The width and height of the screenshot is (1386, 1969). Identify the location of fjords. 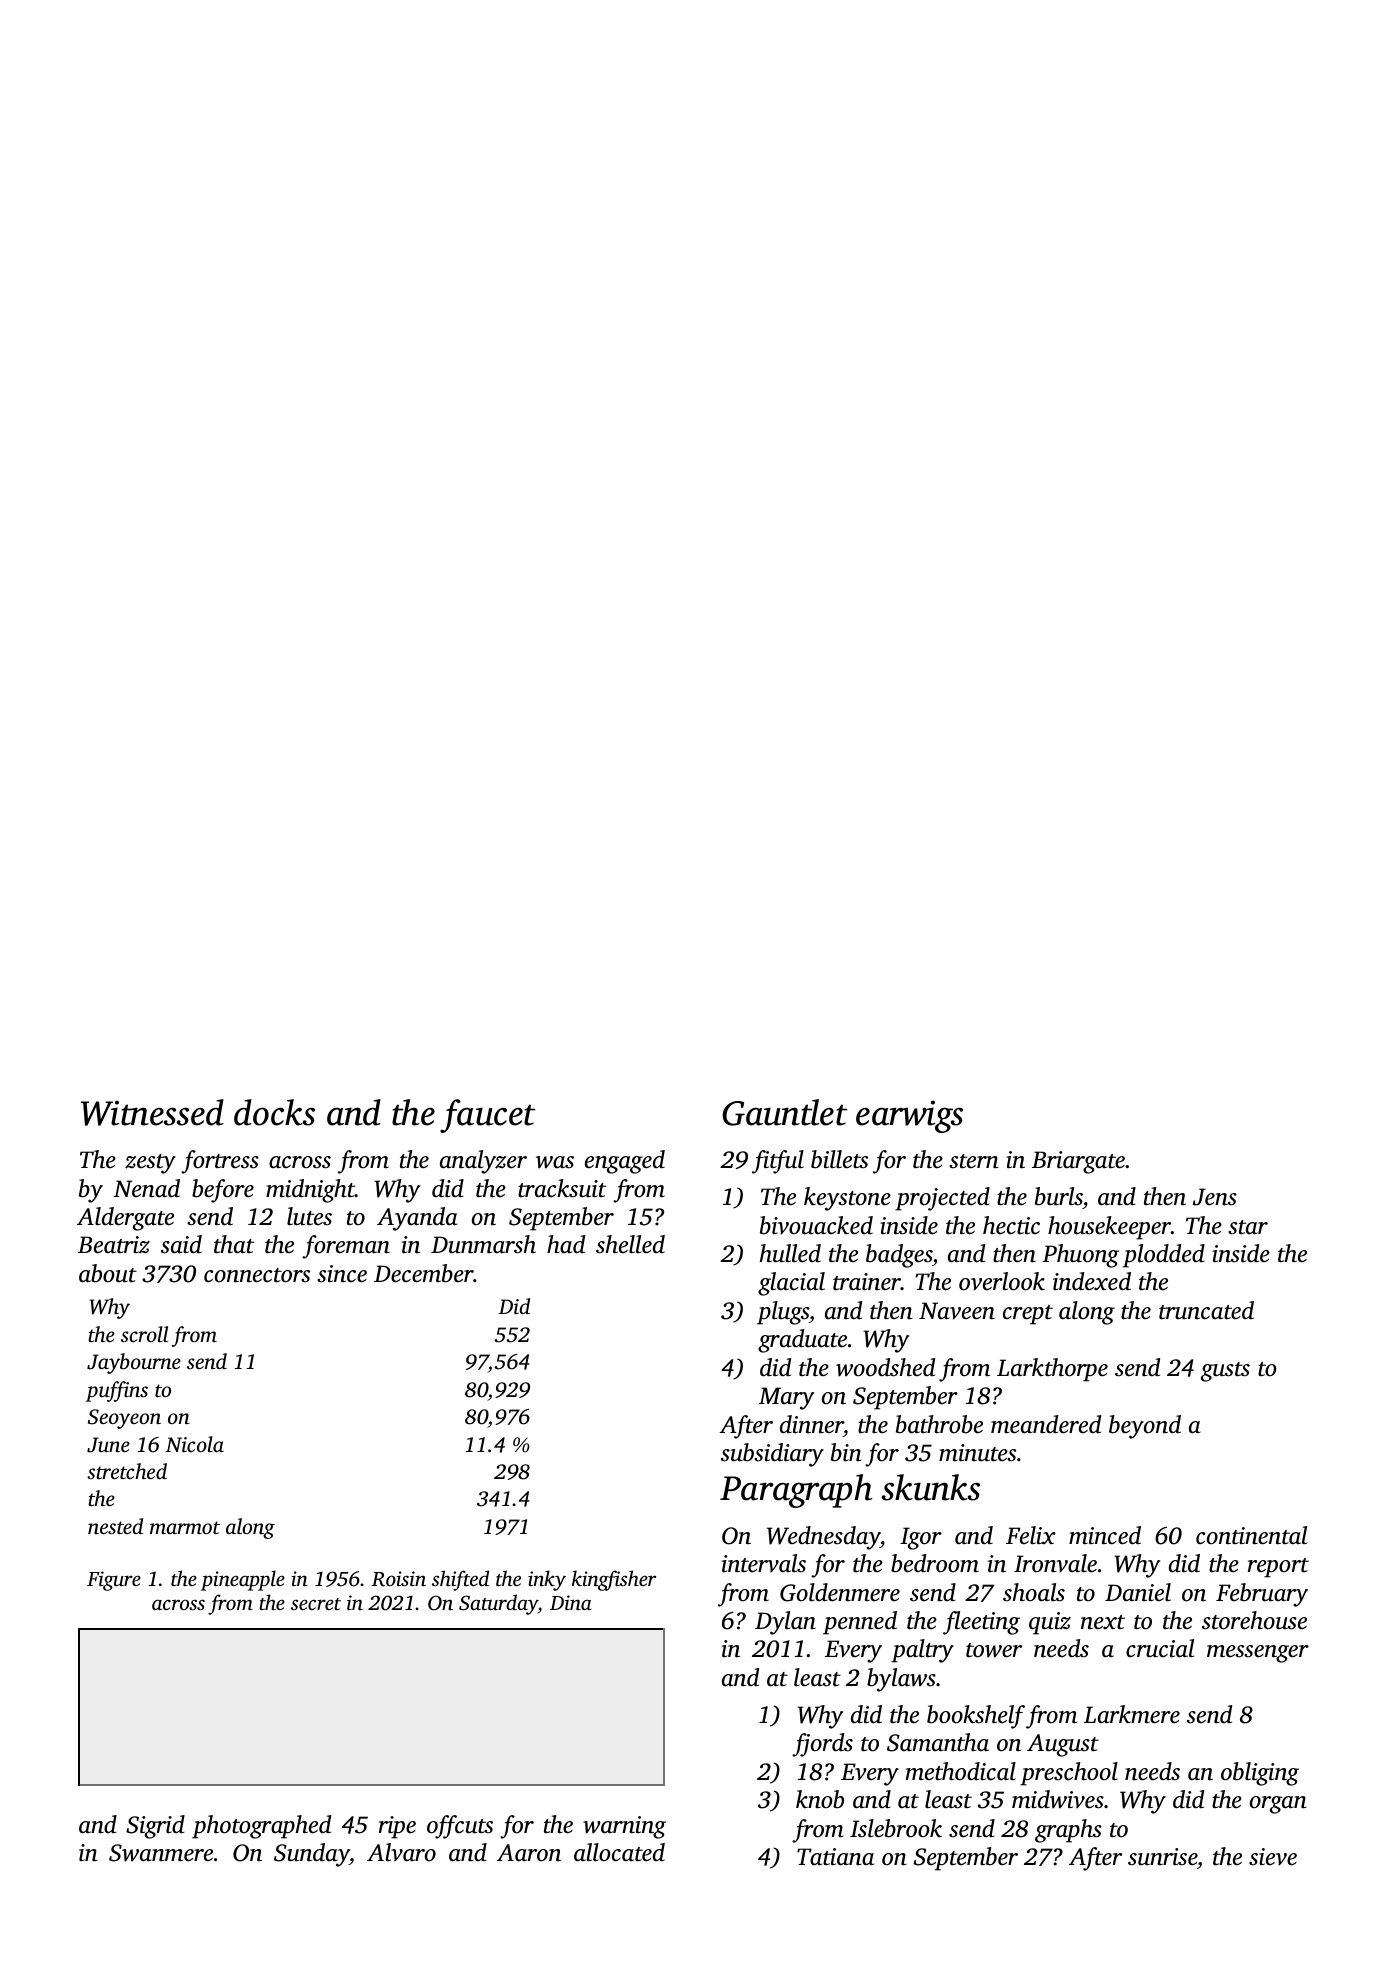
(822, 1745).
